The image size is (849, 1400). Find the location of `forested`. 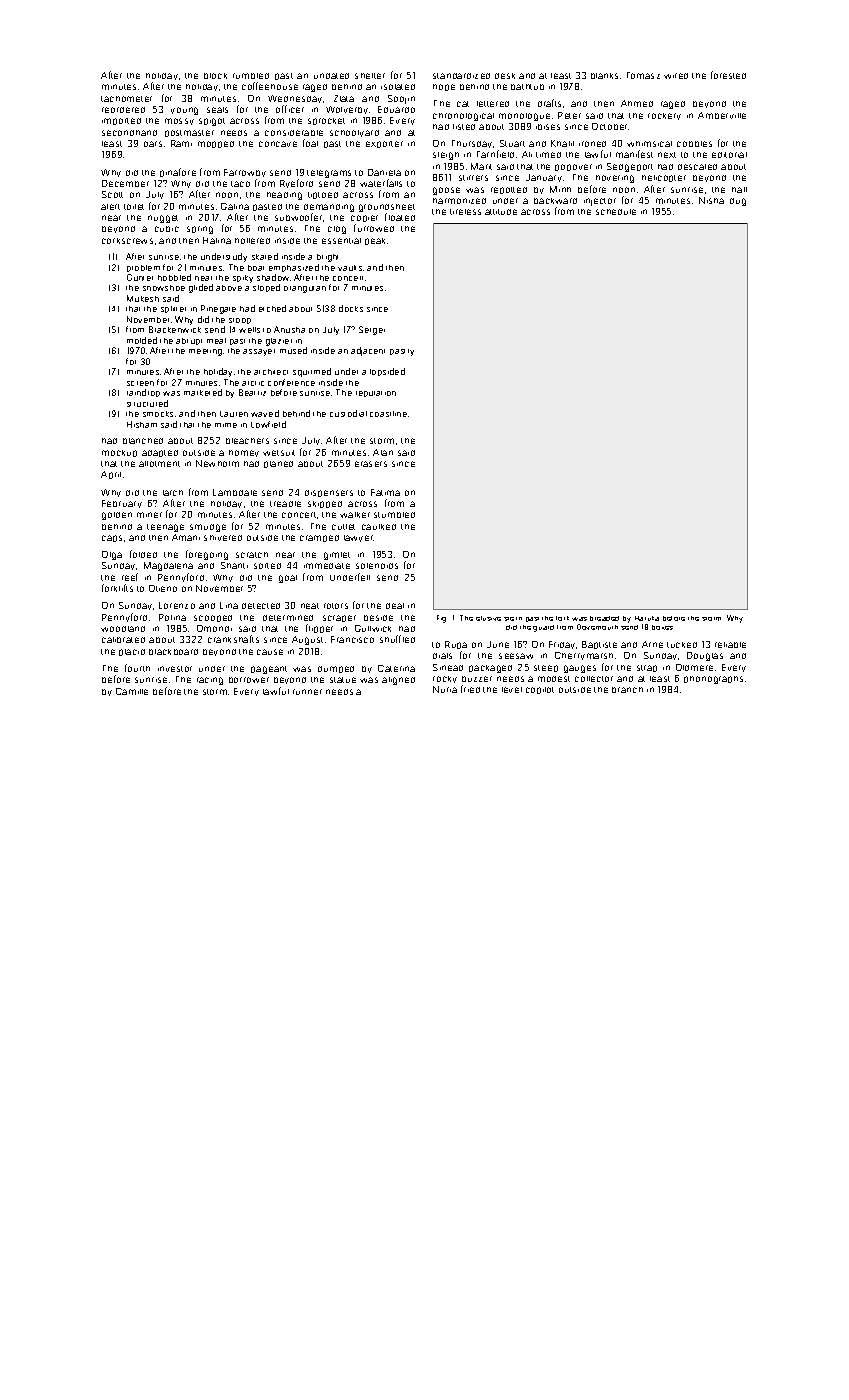

forested is located at coordinates (728, 75).
